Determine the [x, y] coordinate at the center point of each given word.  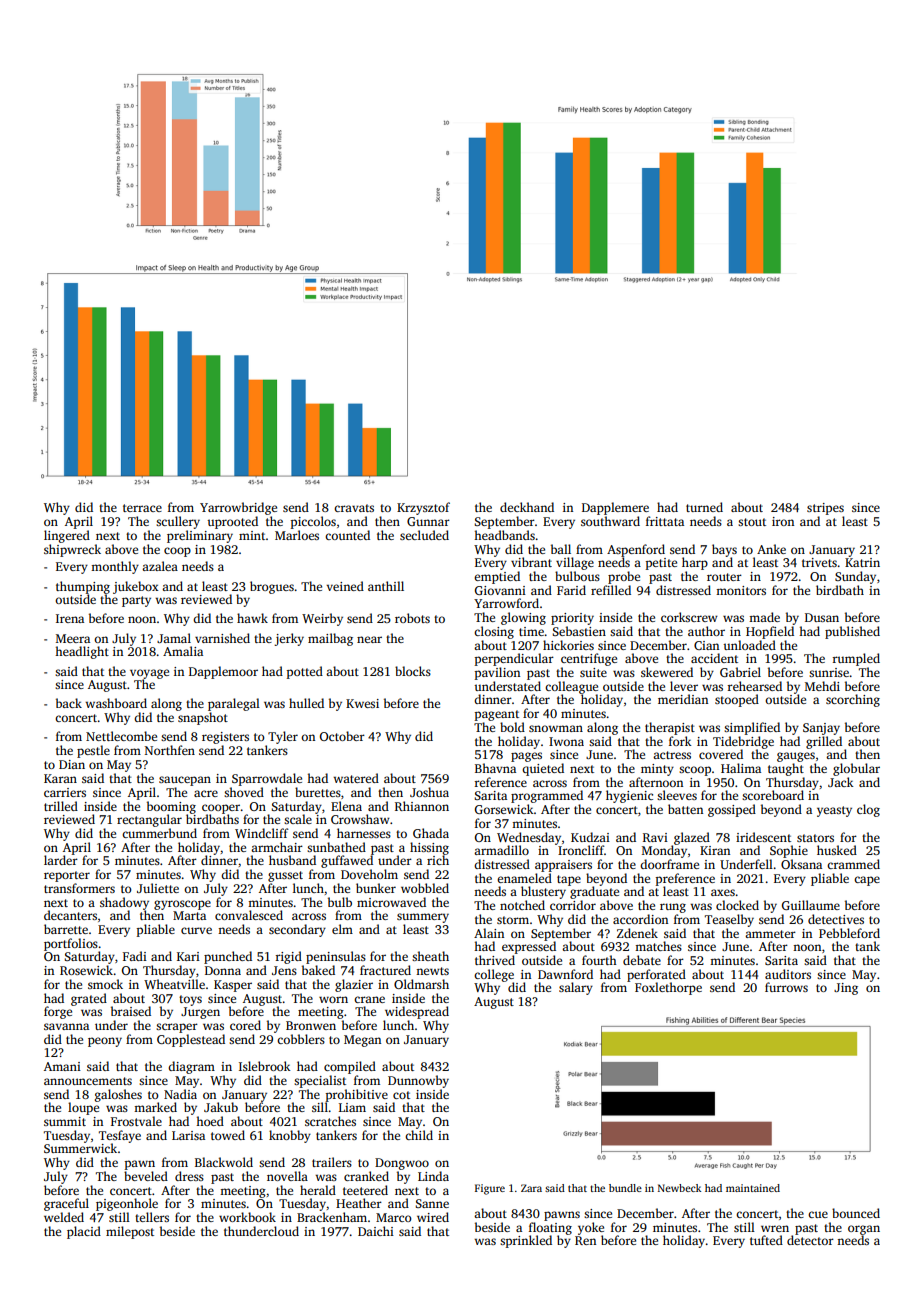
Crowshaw [360, 819]
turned [704, 507]
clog [868, 810]
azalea [160, 566]
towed [228, 1135]
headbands [504, 535]
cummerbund [159, 833]
